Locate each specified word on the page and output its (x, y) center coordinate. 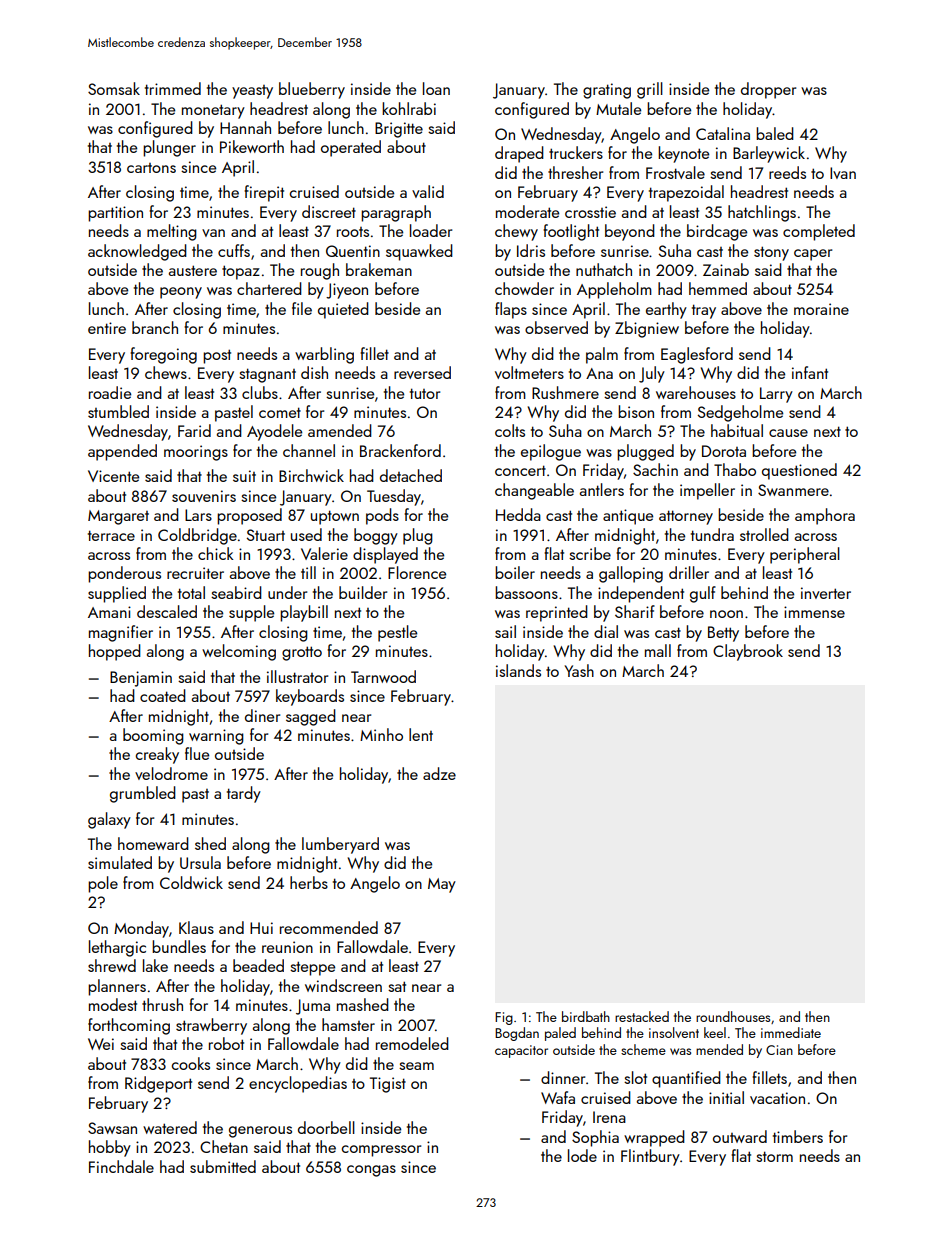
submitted (223, 1166)
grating (607, 91)
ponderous (124, 574)
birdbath (586, 1016)
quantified (686, 1079)
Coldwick (191, 882)
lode (582, 1155)
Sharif (635, 611)
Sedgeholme (740, 413)
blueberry (312, 90)
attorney (686, 517)
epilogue (551, 452)
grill (650, 90)
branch (155, 327)
